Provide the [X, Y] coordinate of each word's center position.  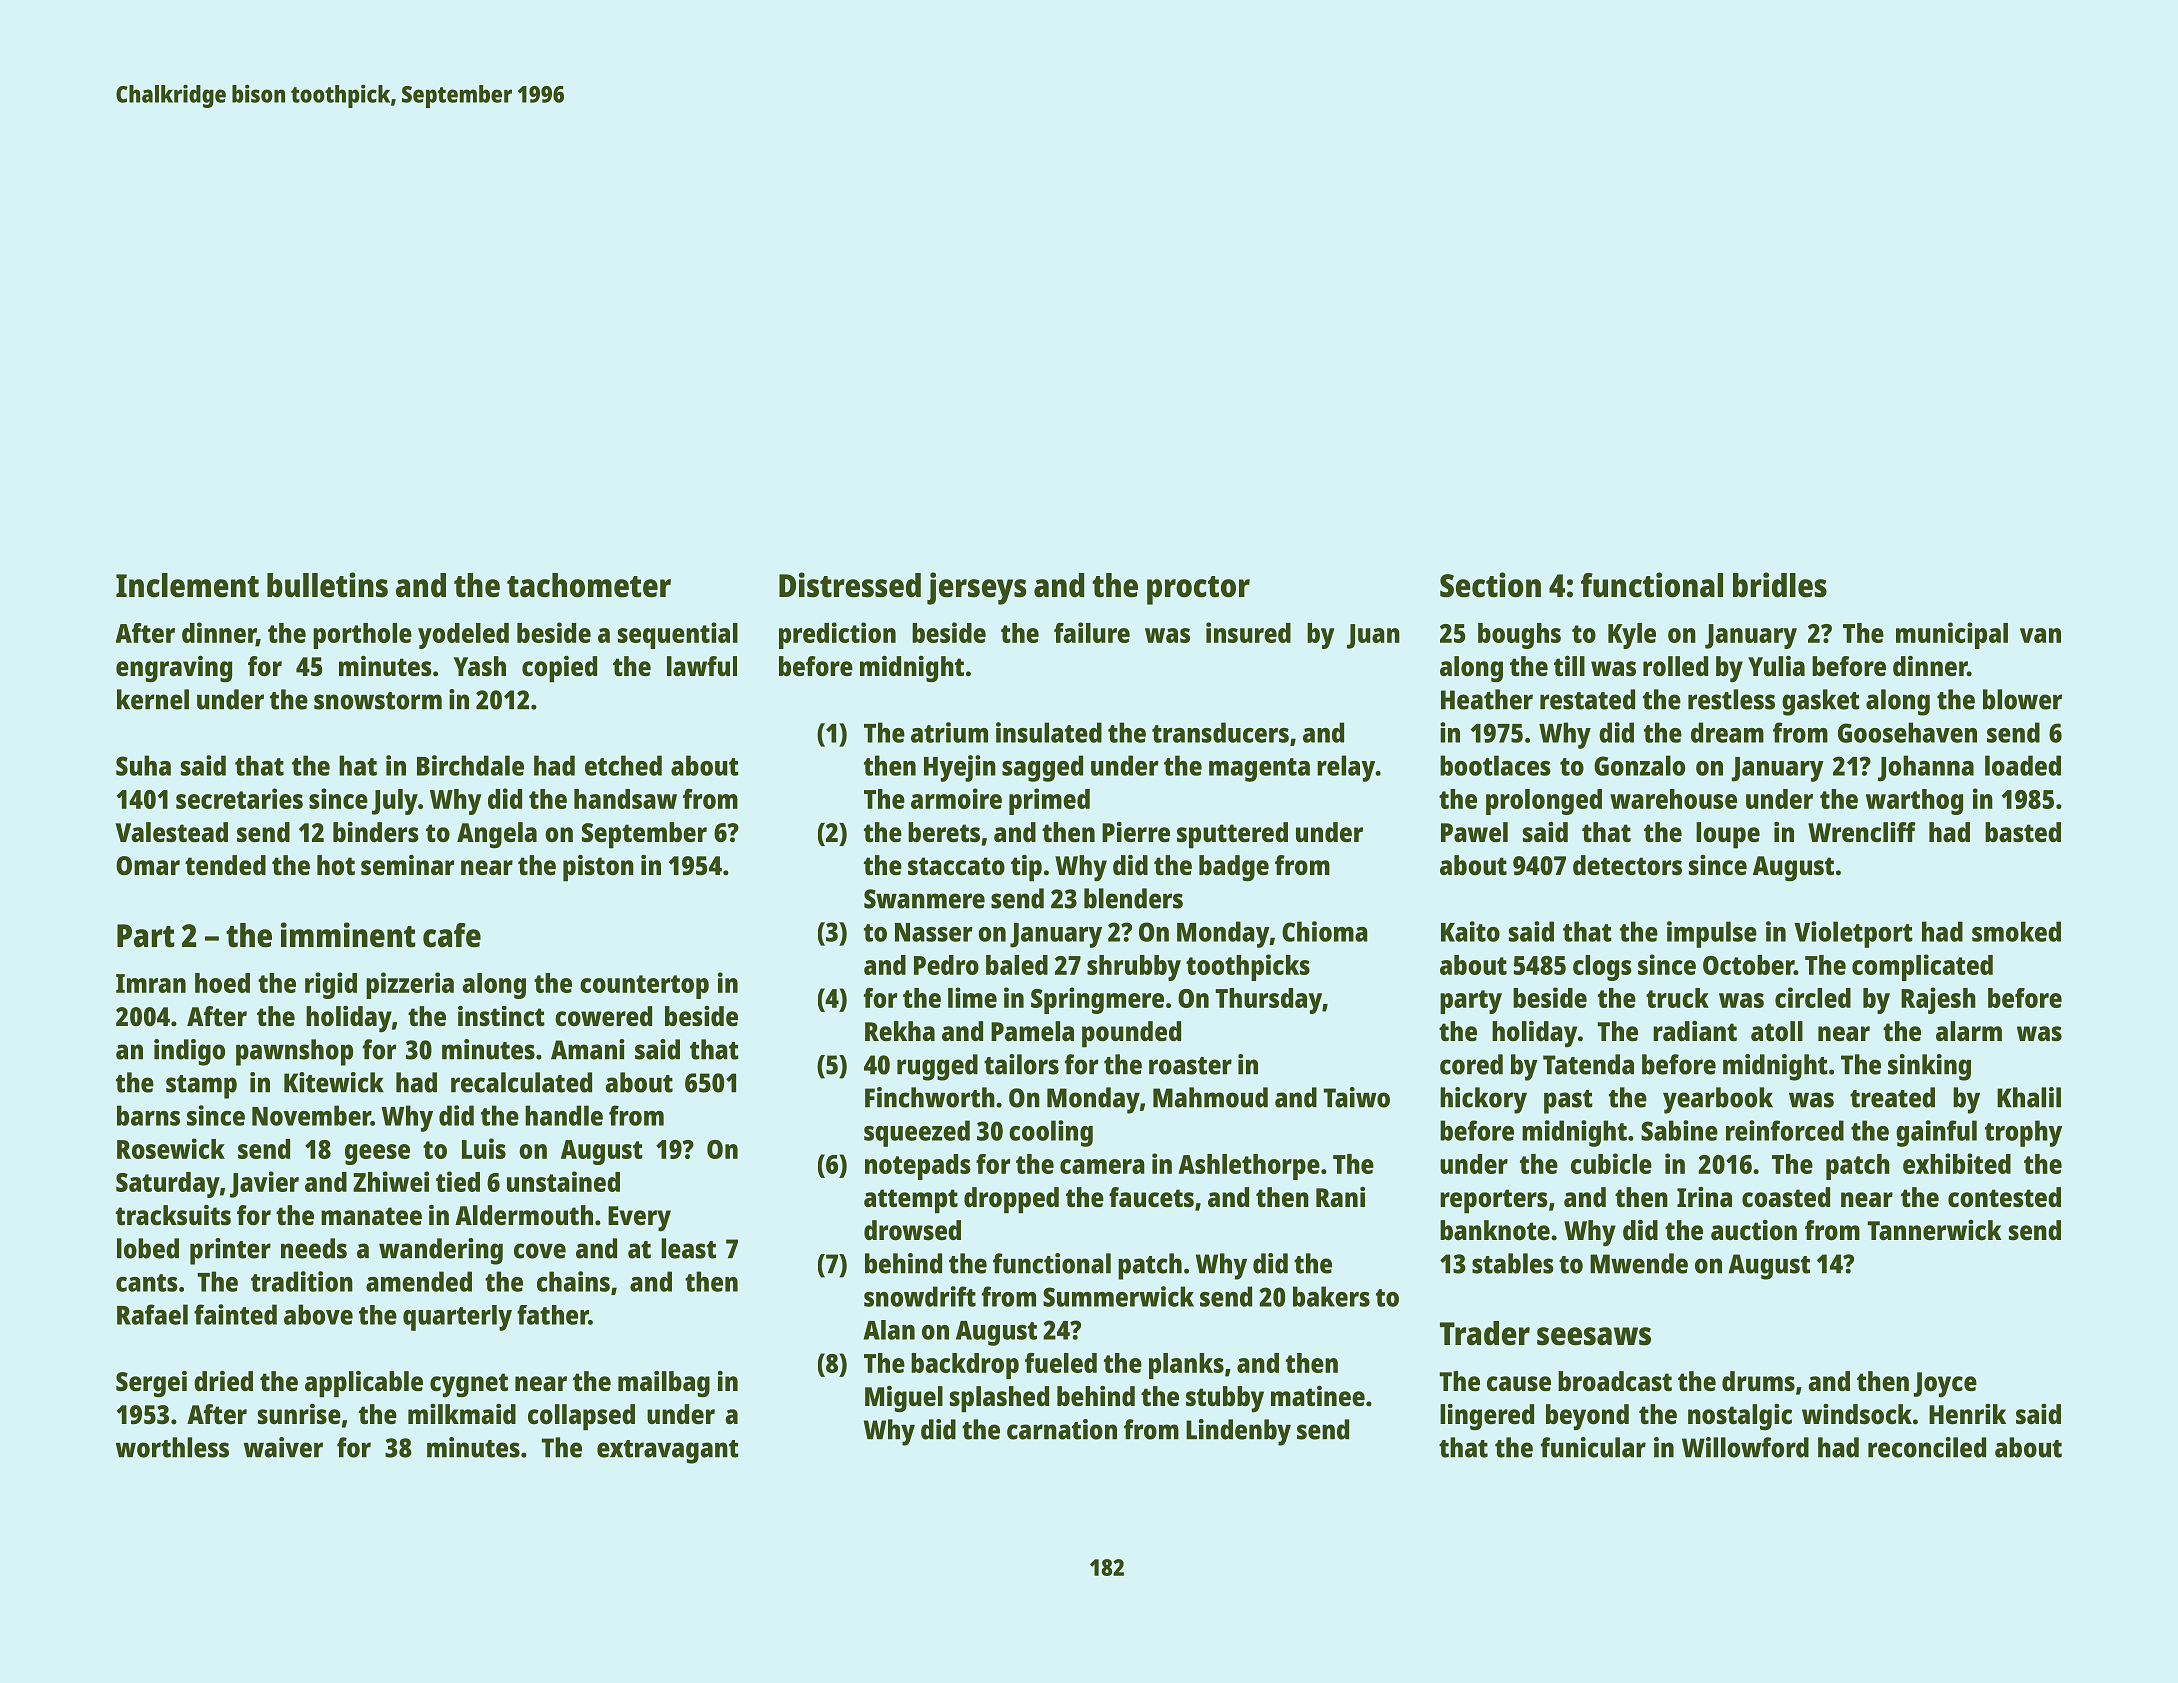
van [2040, 635]
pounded [1131, 1034]
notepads [918, 1167]
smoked [2016, 931]
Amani [588, 1049]
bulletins [327, 585]
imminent [348, 935]
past [1568, 1102]
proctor [1198, 590]
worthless [172, 1447]
